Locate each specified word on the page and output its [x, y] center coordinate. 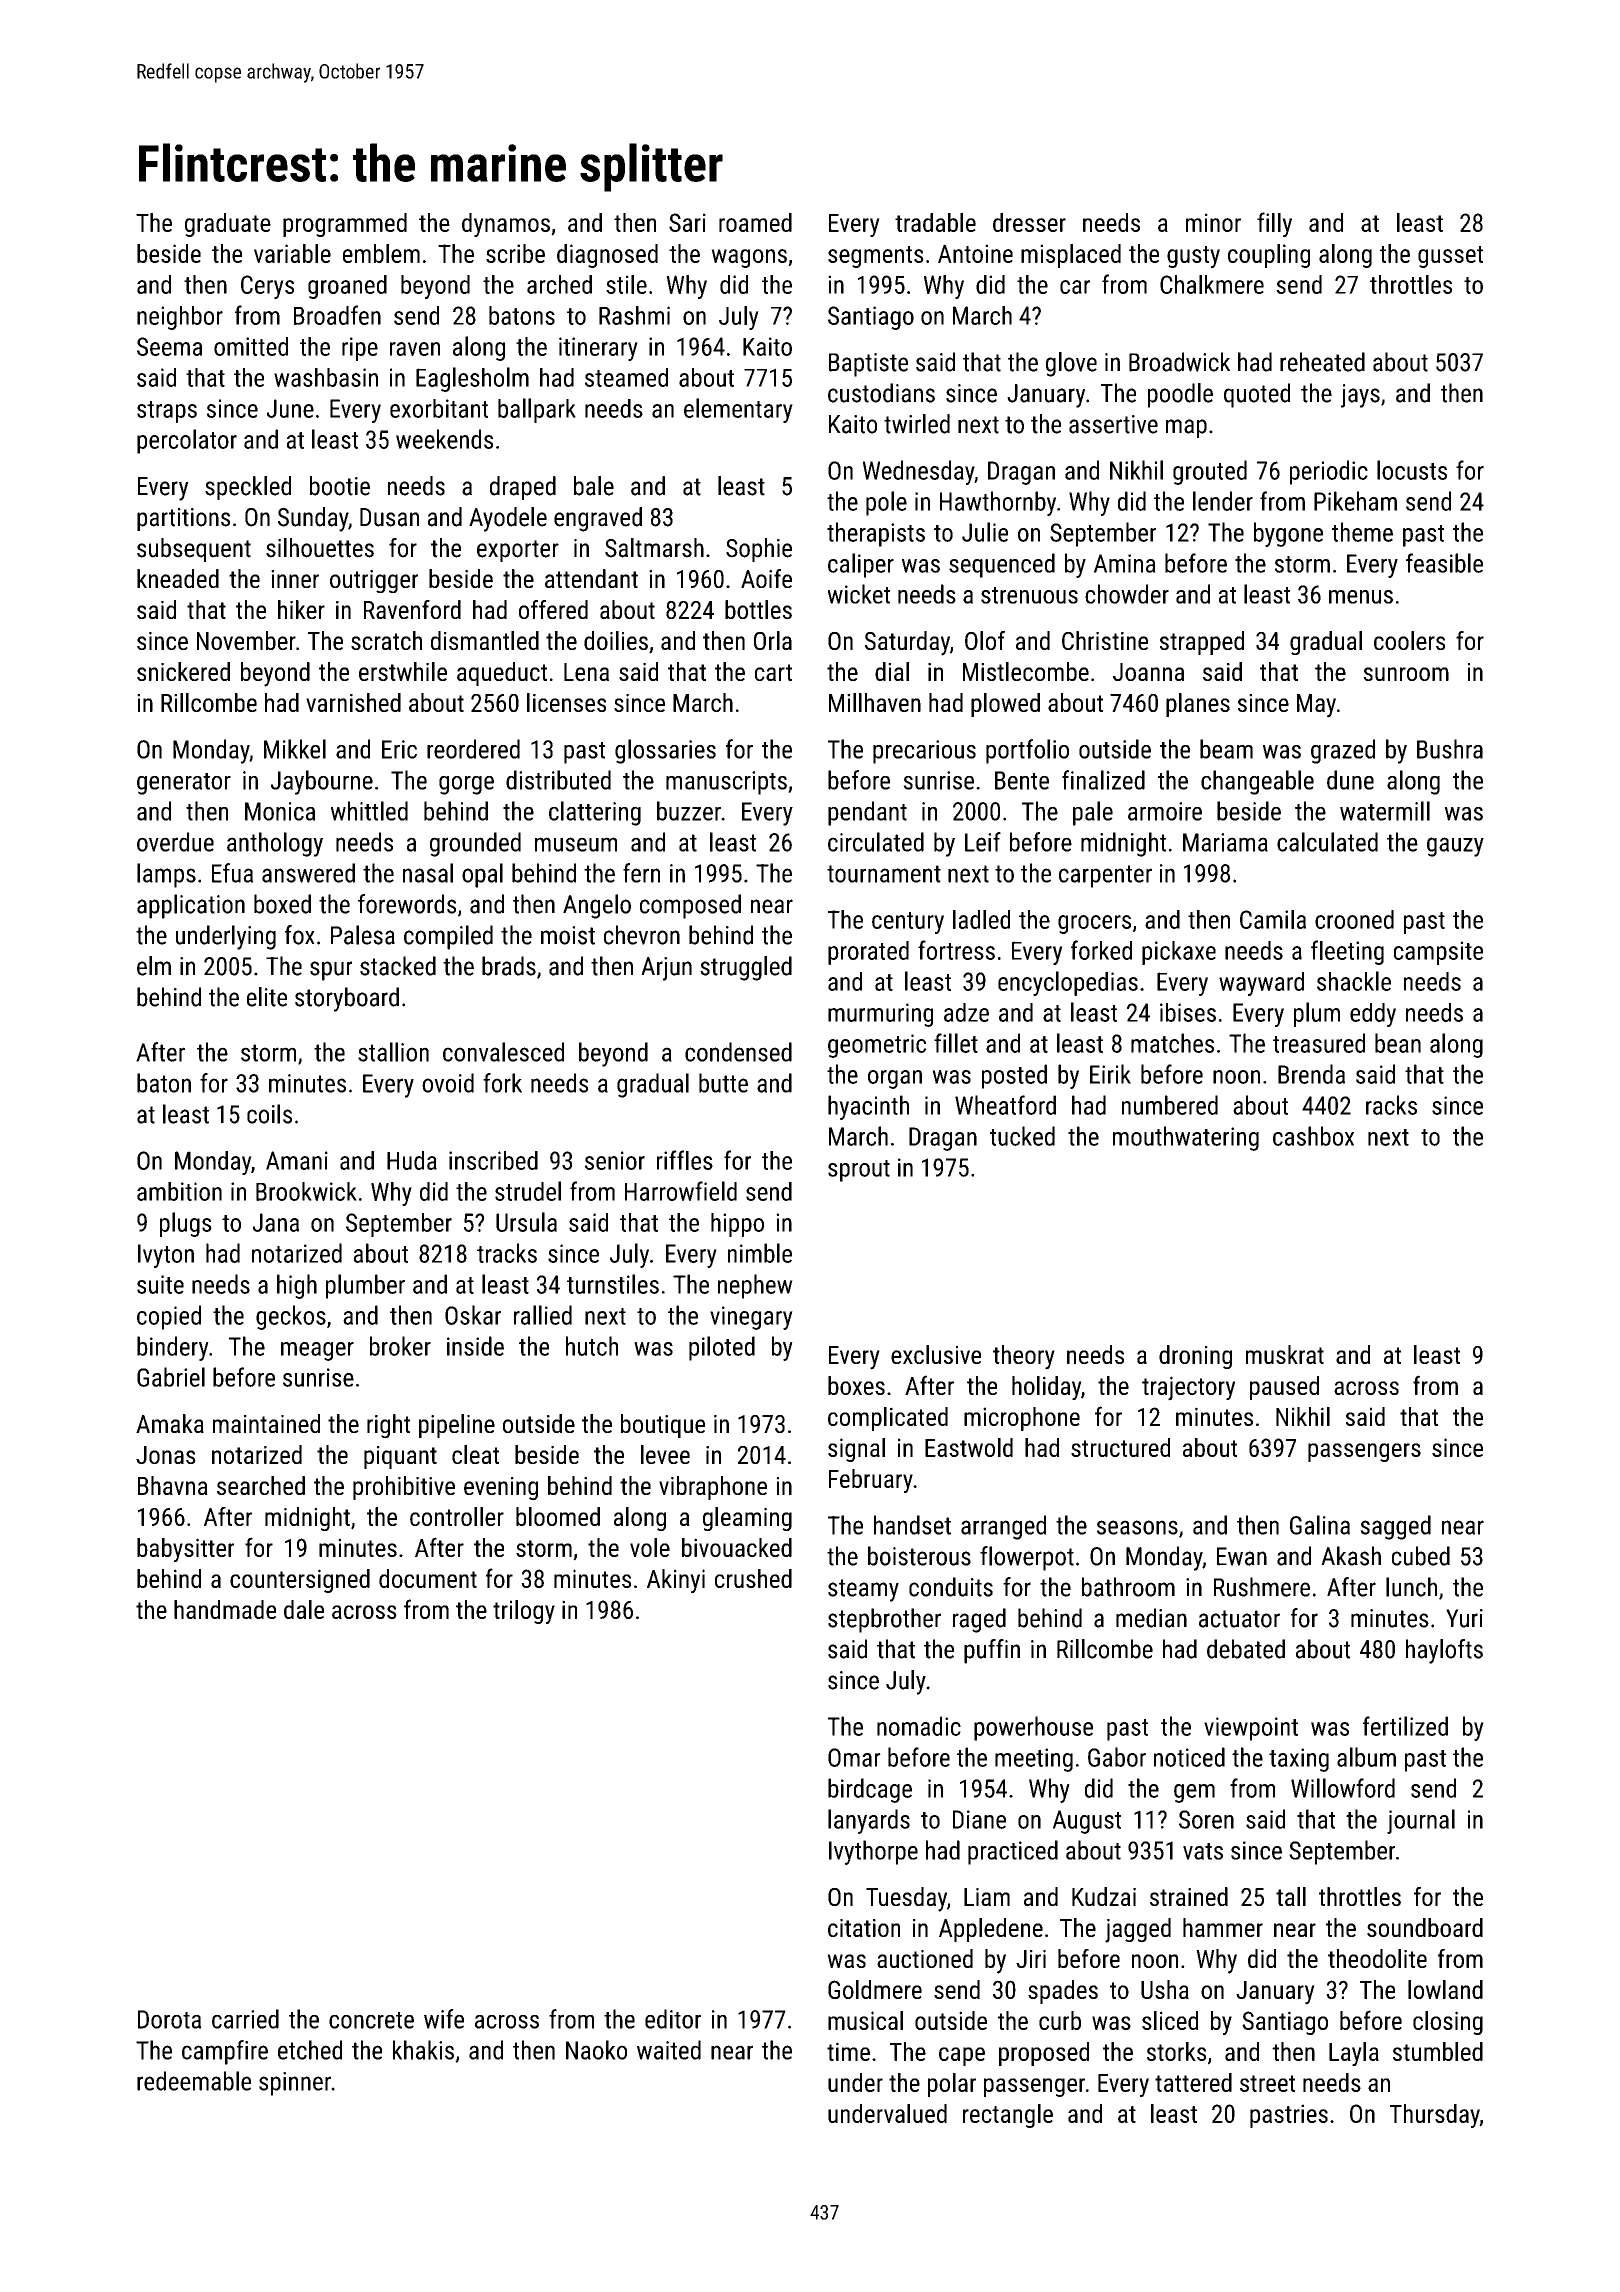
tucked [1022, 1136]
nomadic [919, 1726]
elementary [738, 410]
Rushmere [1262, 1587]
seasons [1137, 1527]
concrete [371, 2020]
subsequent [194, 550]
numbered [1170, 1105]
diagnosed [607, 256]
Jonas [166, 1455]
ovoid [448, 1083]
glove [1071, 364]
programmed [345, 225]
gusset [1450, 257]
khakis [423, 2050]
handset [912, 1525]
